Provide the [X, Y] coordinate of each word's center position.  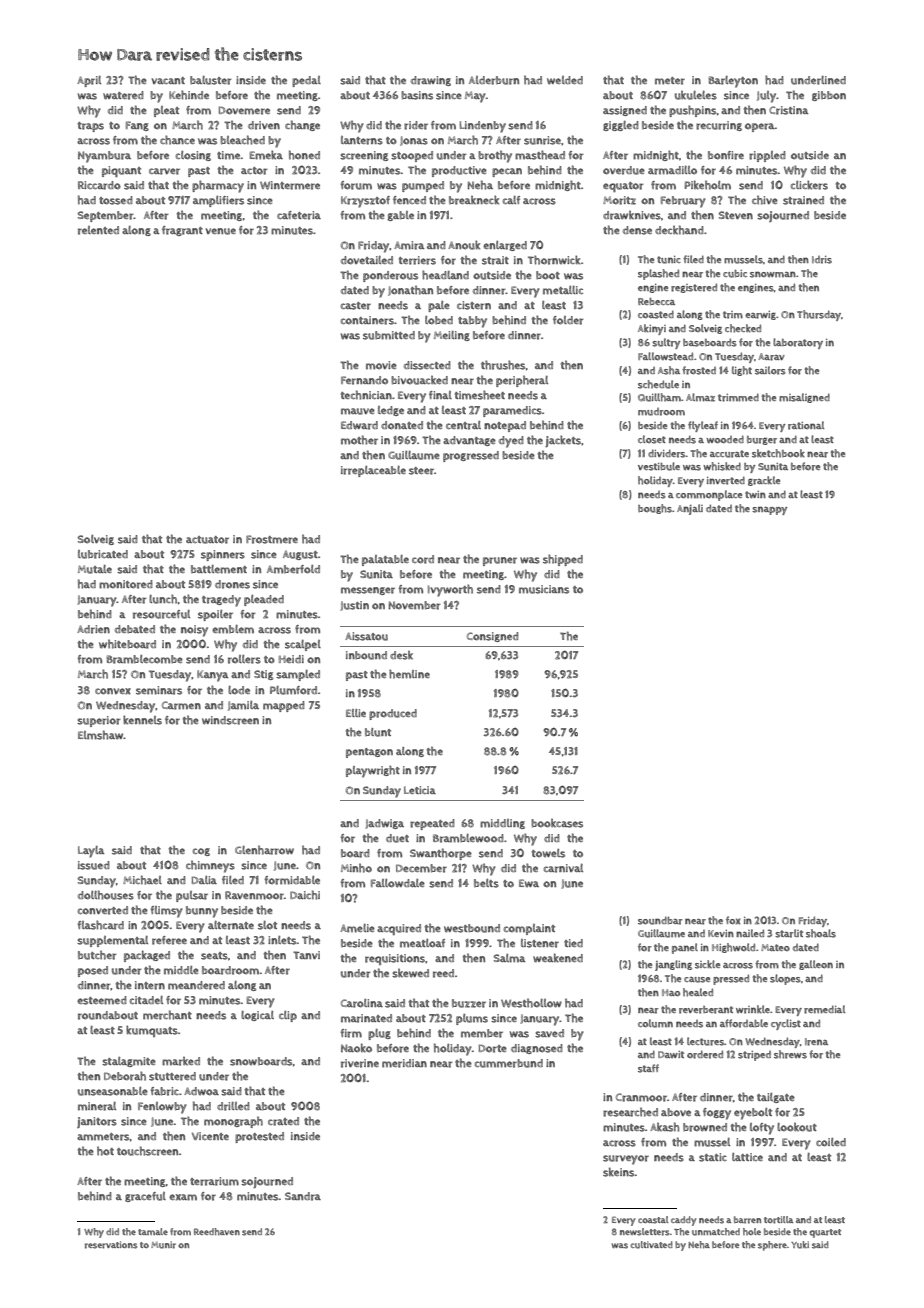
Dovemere [244, 110]
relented [98, 230]
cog [201, 852]
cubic [735, 274]
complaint [529, 929]
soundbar [660, 920]
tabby [472, 322]
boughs [655, 509]
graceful [145, 1197]
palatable [385, 560]
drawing [431, 81]
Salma [510, 958]
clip [288, 1016]
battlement [219, 569]
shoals [821, 933]
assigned [625, 111]
